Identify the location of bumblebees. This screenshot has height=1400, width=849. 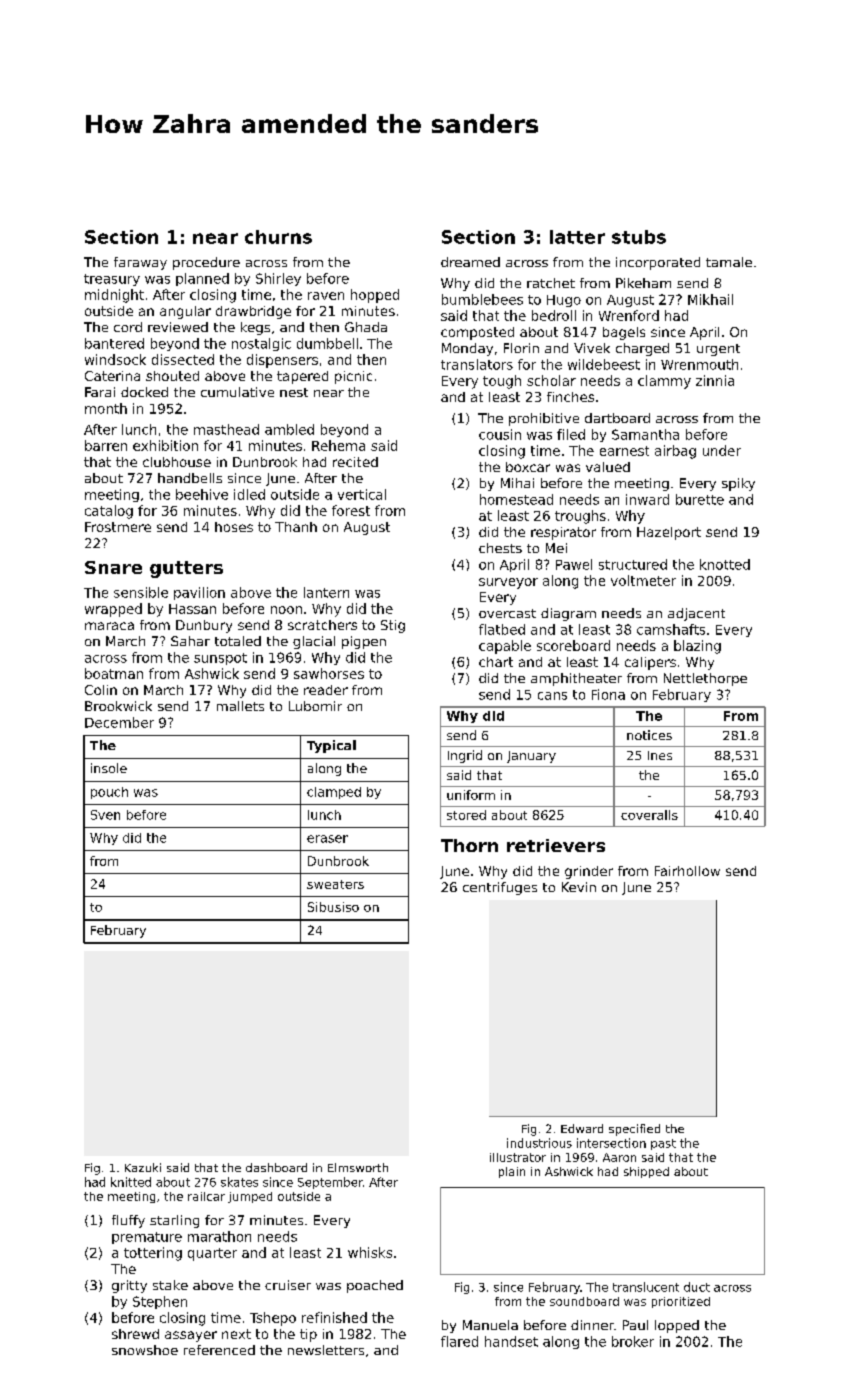
(482, 299).
